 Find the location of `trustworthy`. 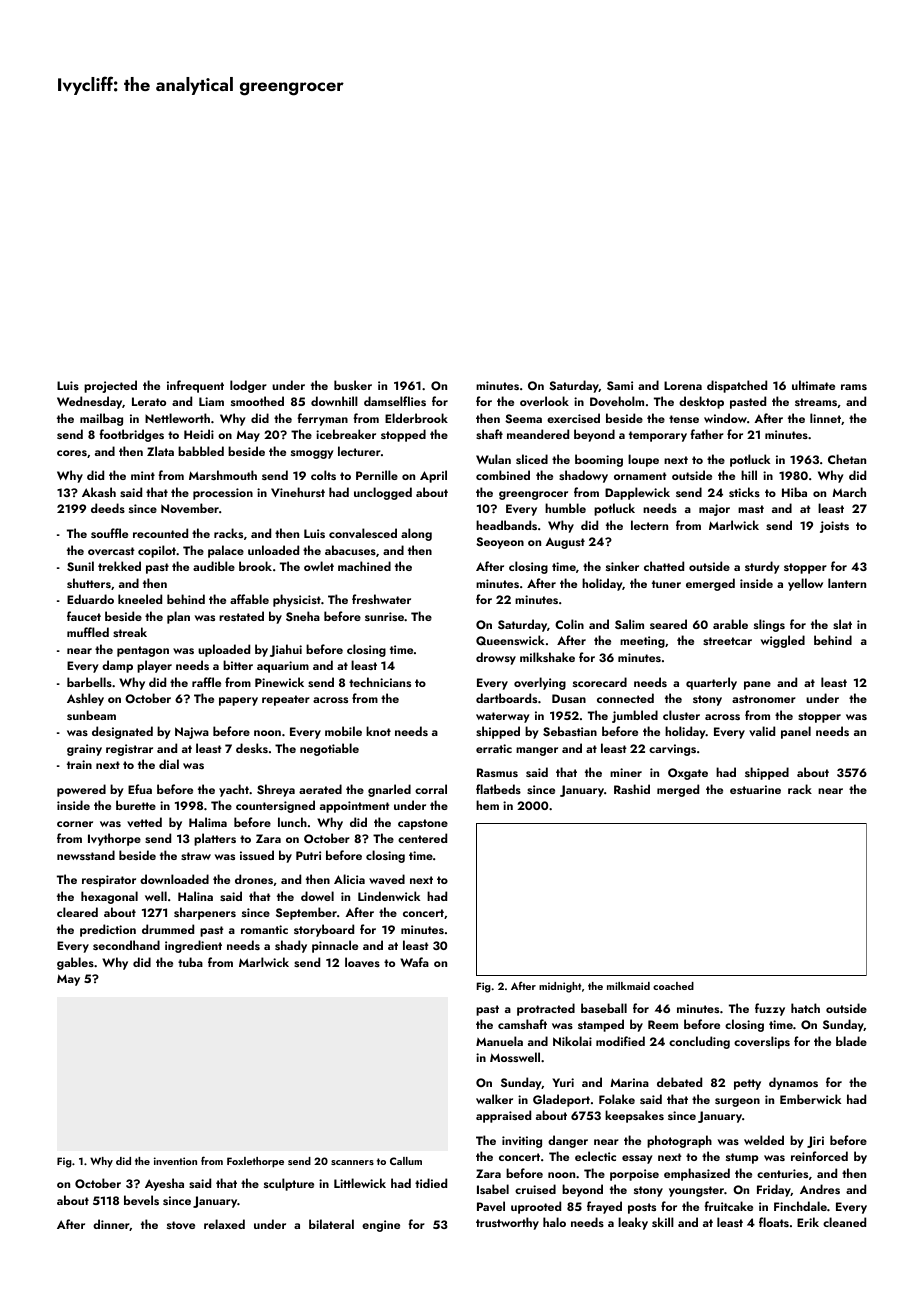

trustworthy is located at coordinates (507, 1223).
